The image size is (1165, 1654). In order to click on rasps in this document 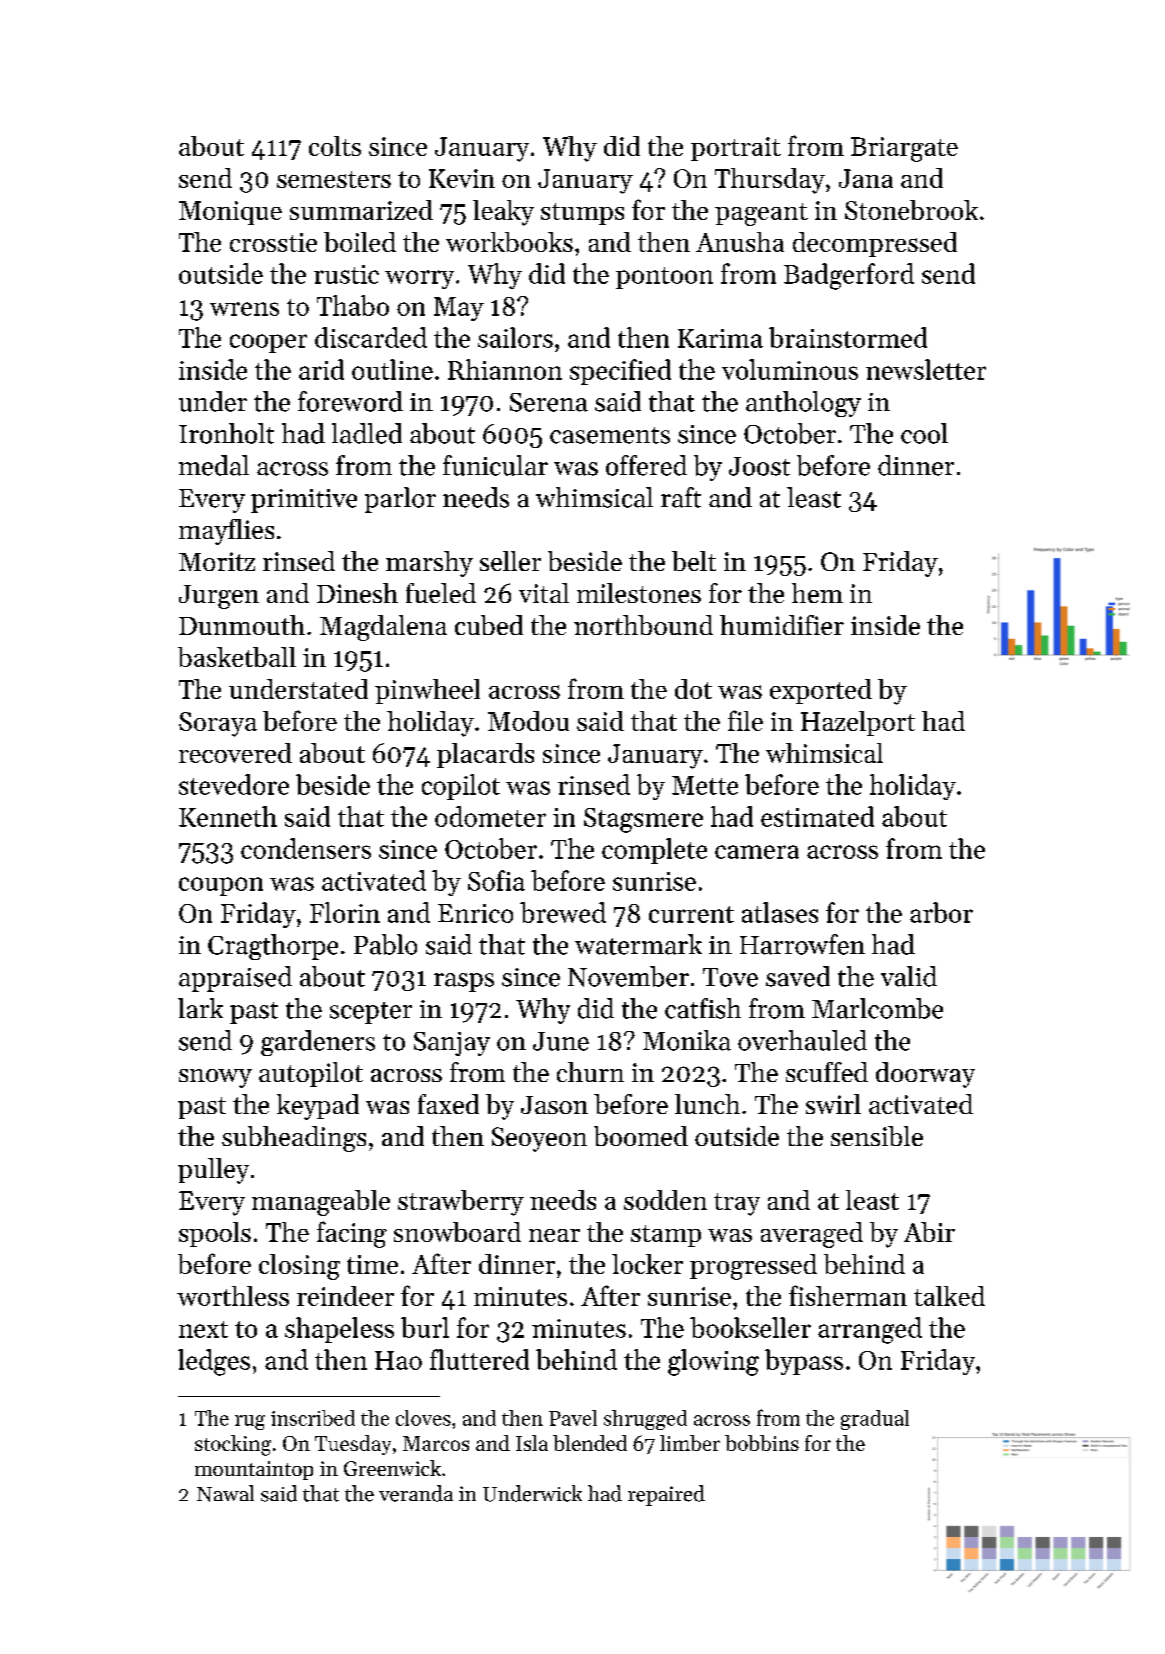, I will do `click(464, 982)`.
